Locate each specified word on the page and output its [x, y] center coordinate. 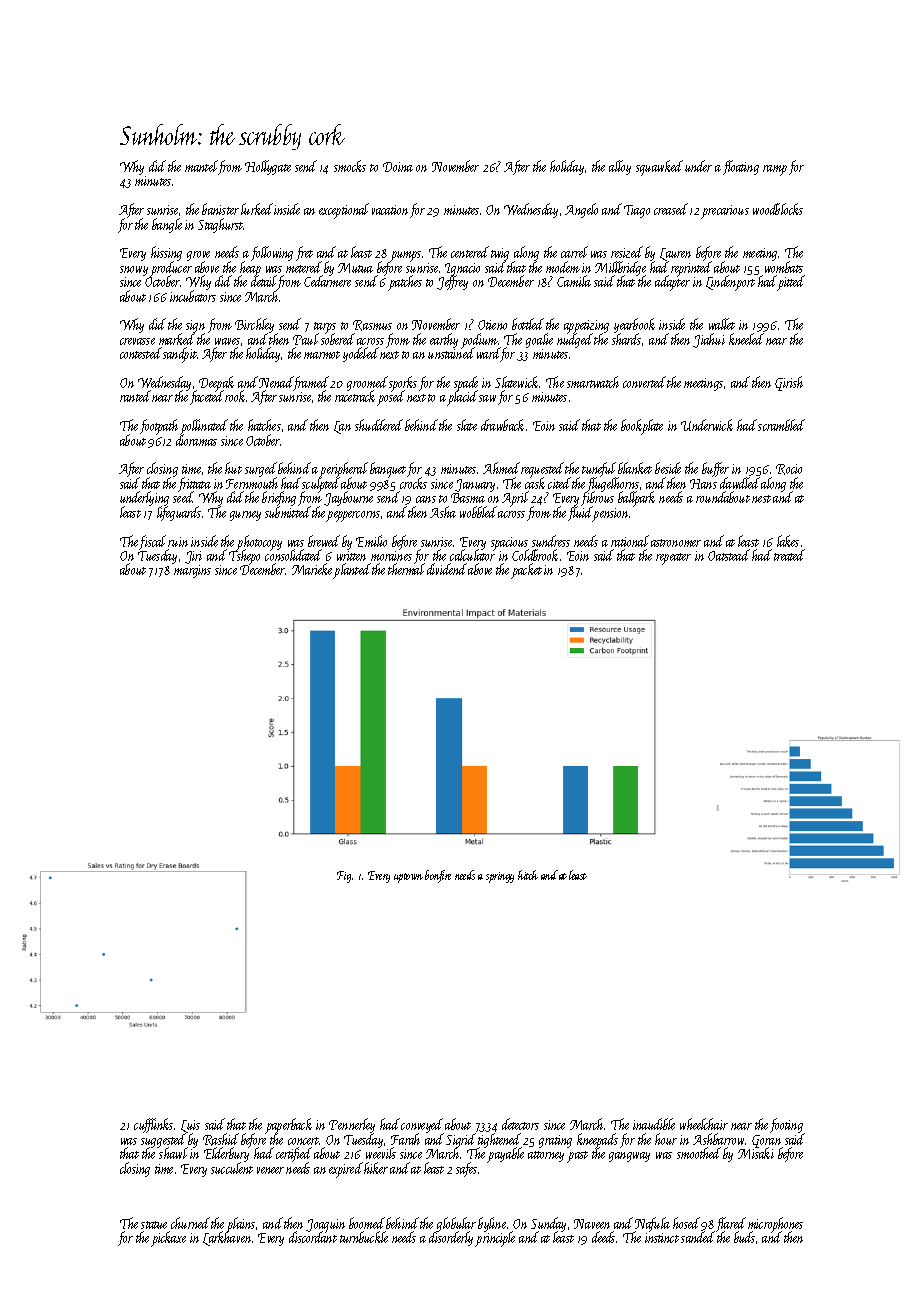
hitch [528, 875]
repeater [673, 559]
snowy [134, 271]
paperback [288, 1126]
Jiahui [709, 340]
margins [192, 571]
